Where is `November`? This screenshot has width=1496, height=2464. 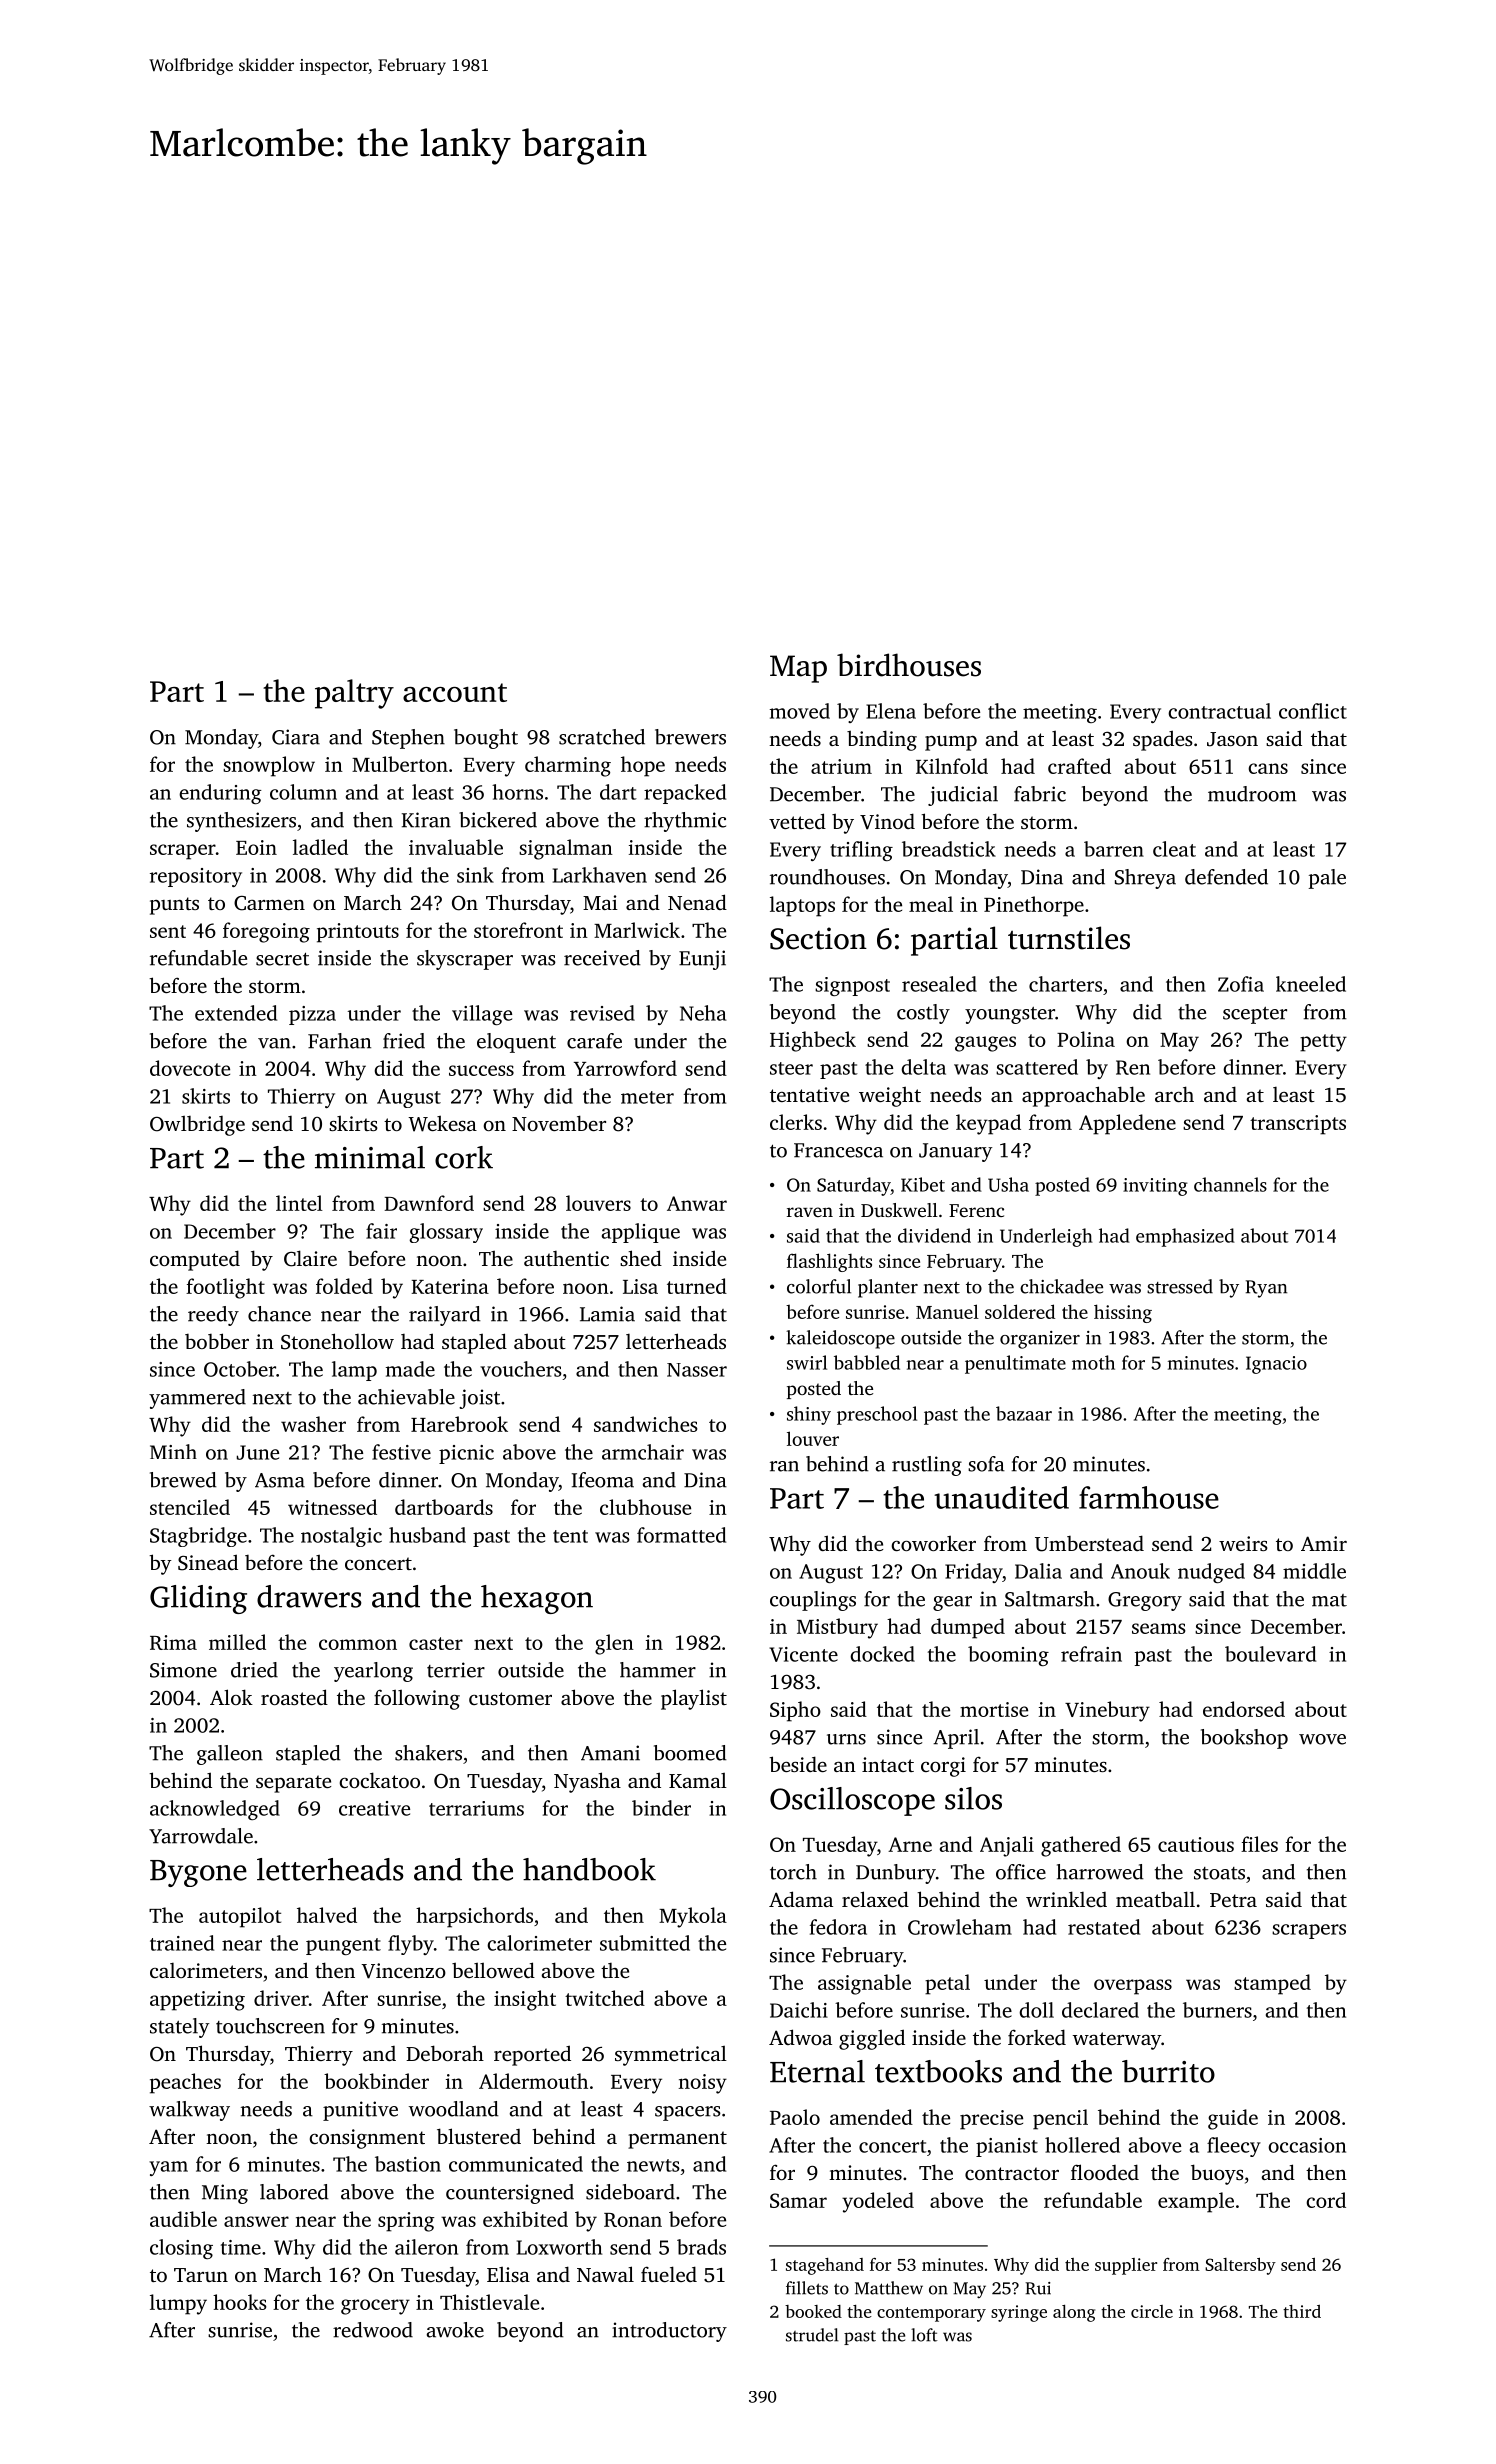
November is located at coordinates (559, 1123).
